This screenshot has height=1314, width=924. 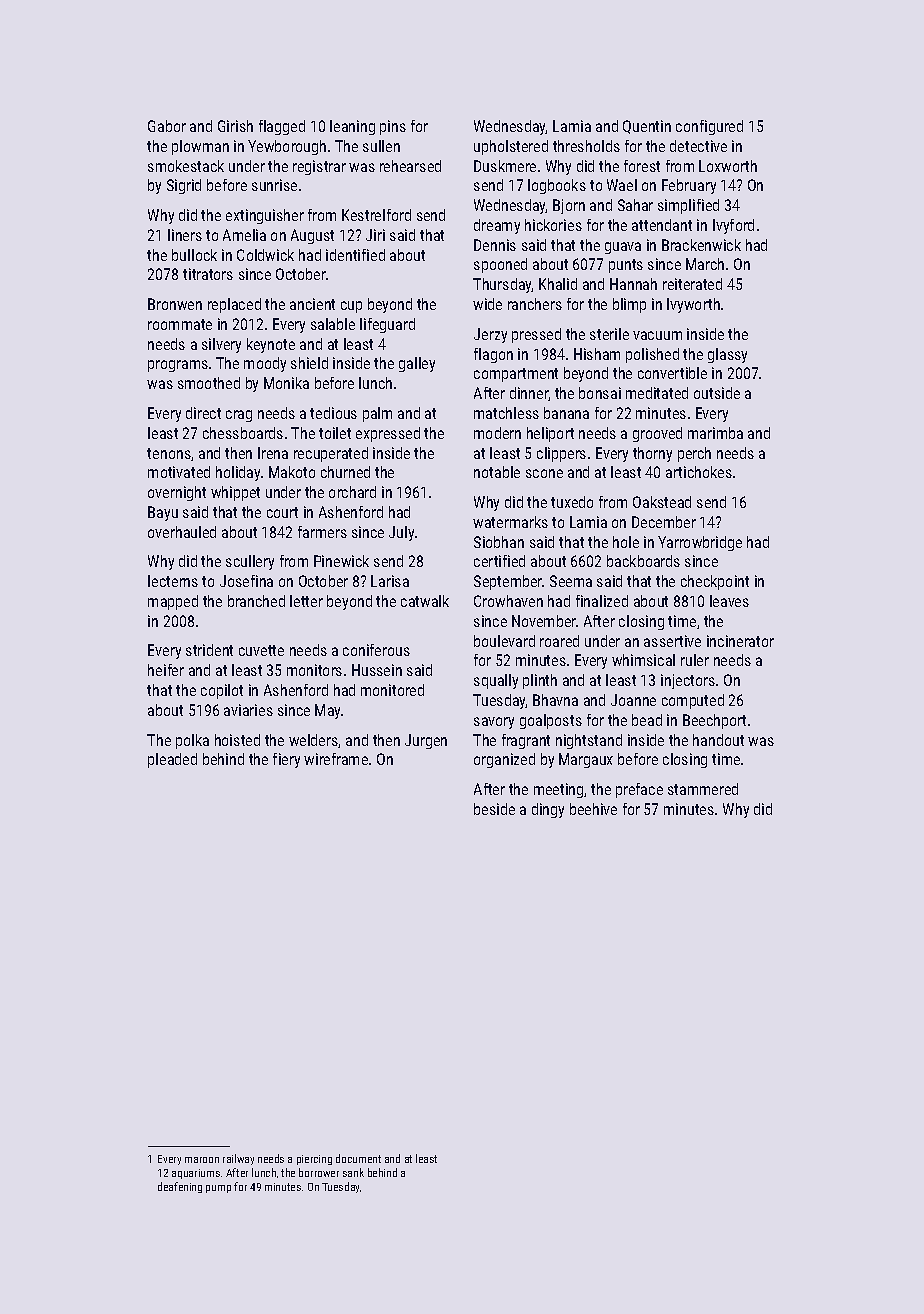 What do you see at coordinates (282, 512) in the screenshot?
I see `court` at bounding box center [282, 512].
